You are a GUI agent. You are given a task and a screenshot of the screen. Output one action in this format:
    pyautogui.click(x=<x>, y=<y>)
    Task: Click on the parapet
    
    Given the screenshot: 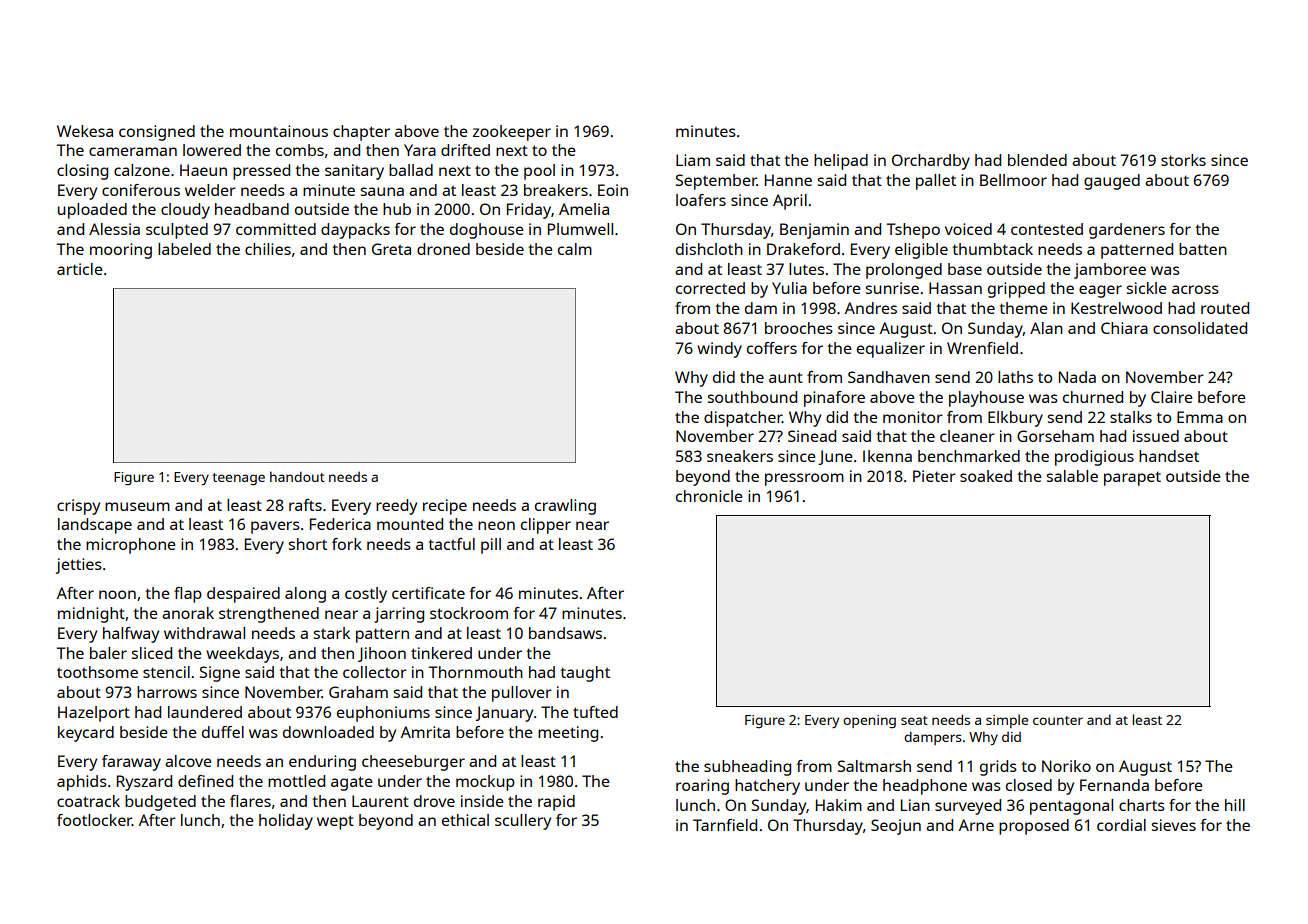 What is the action you would take?
    pyautogui.click(x=1132, y=478)
